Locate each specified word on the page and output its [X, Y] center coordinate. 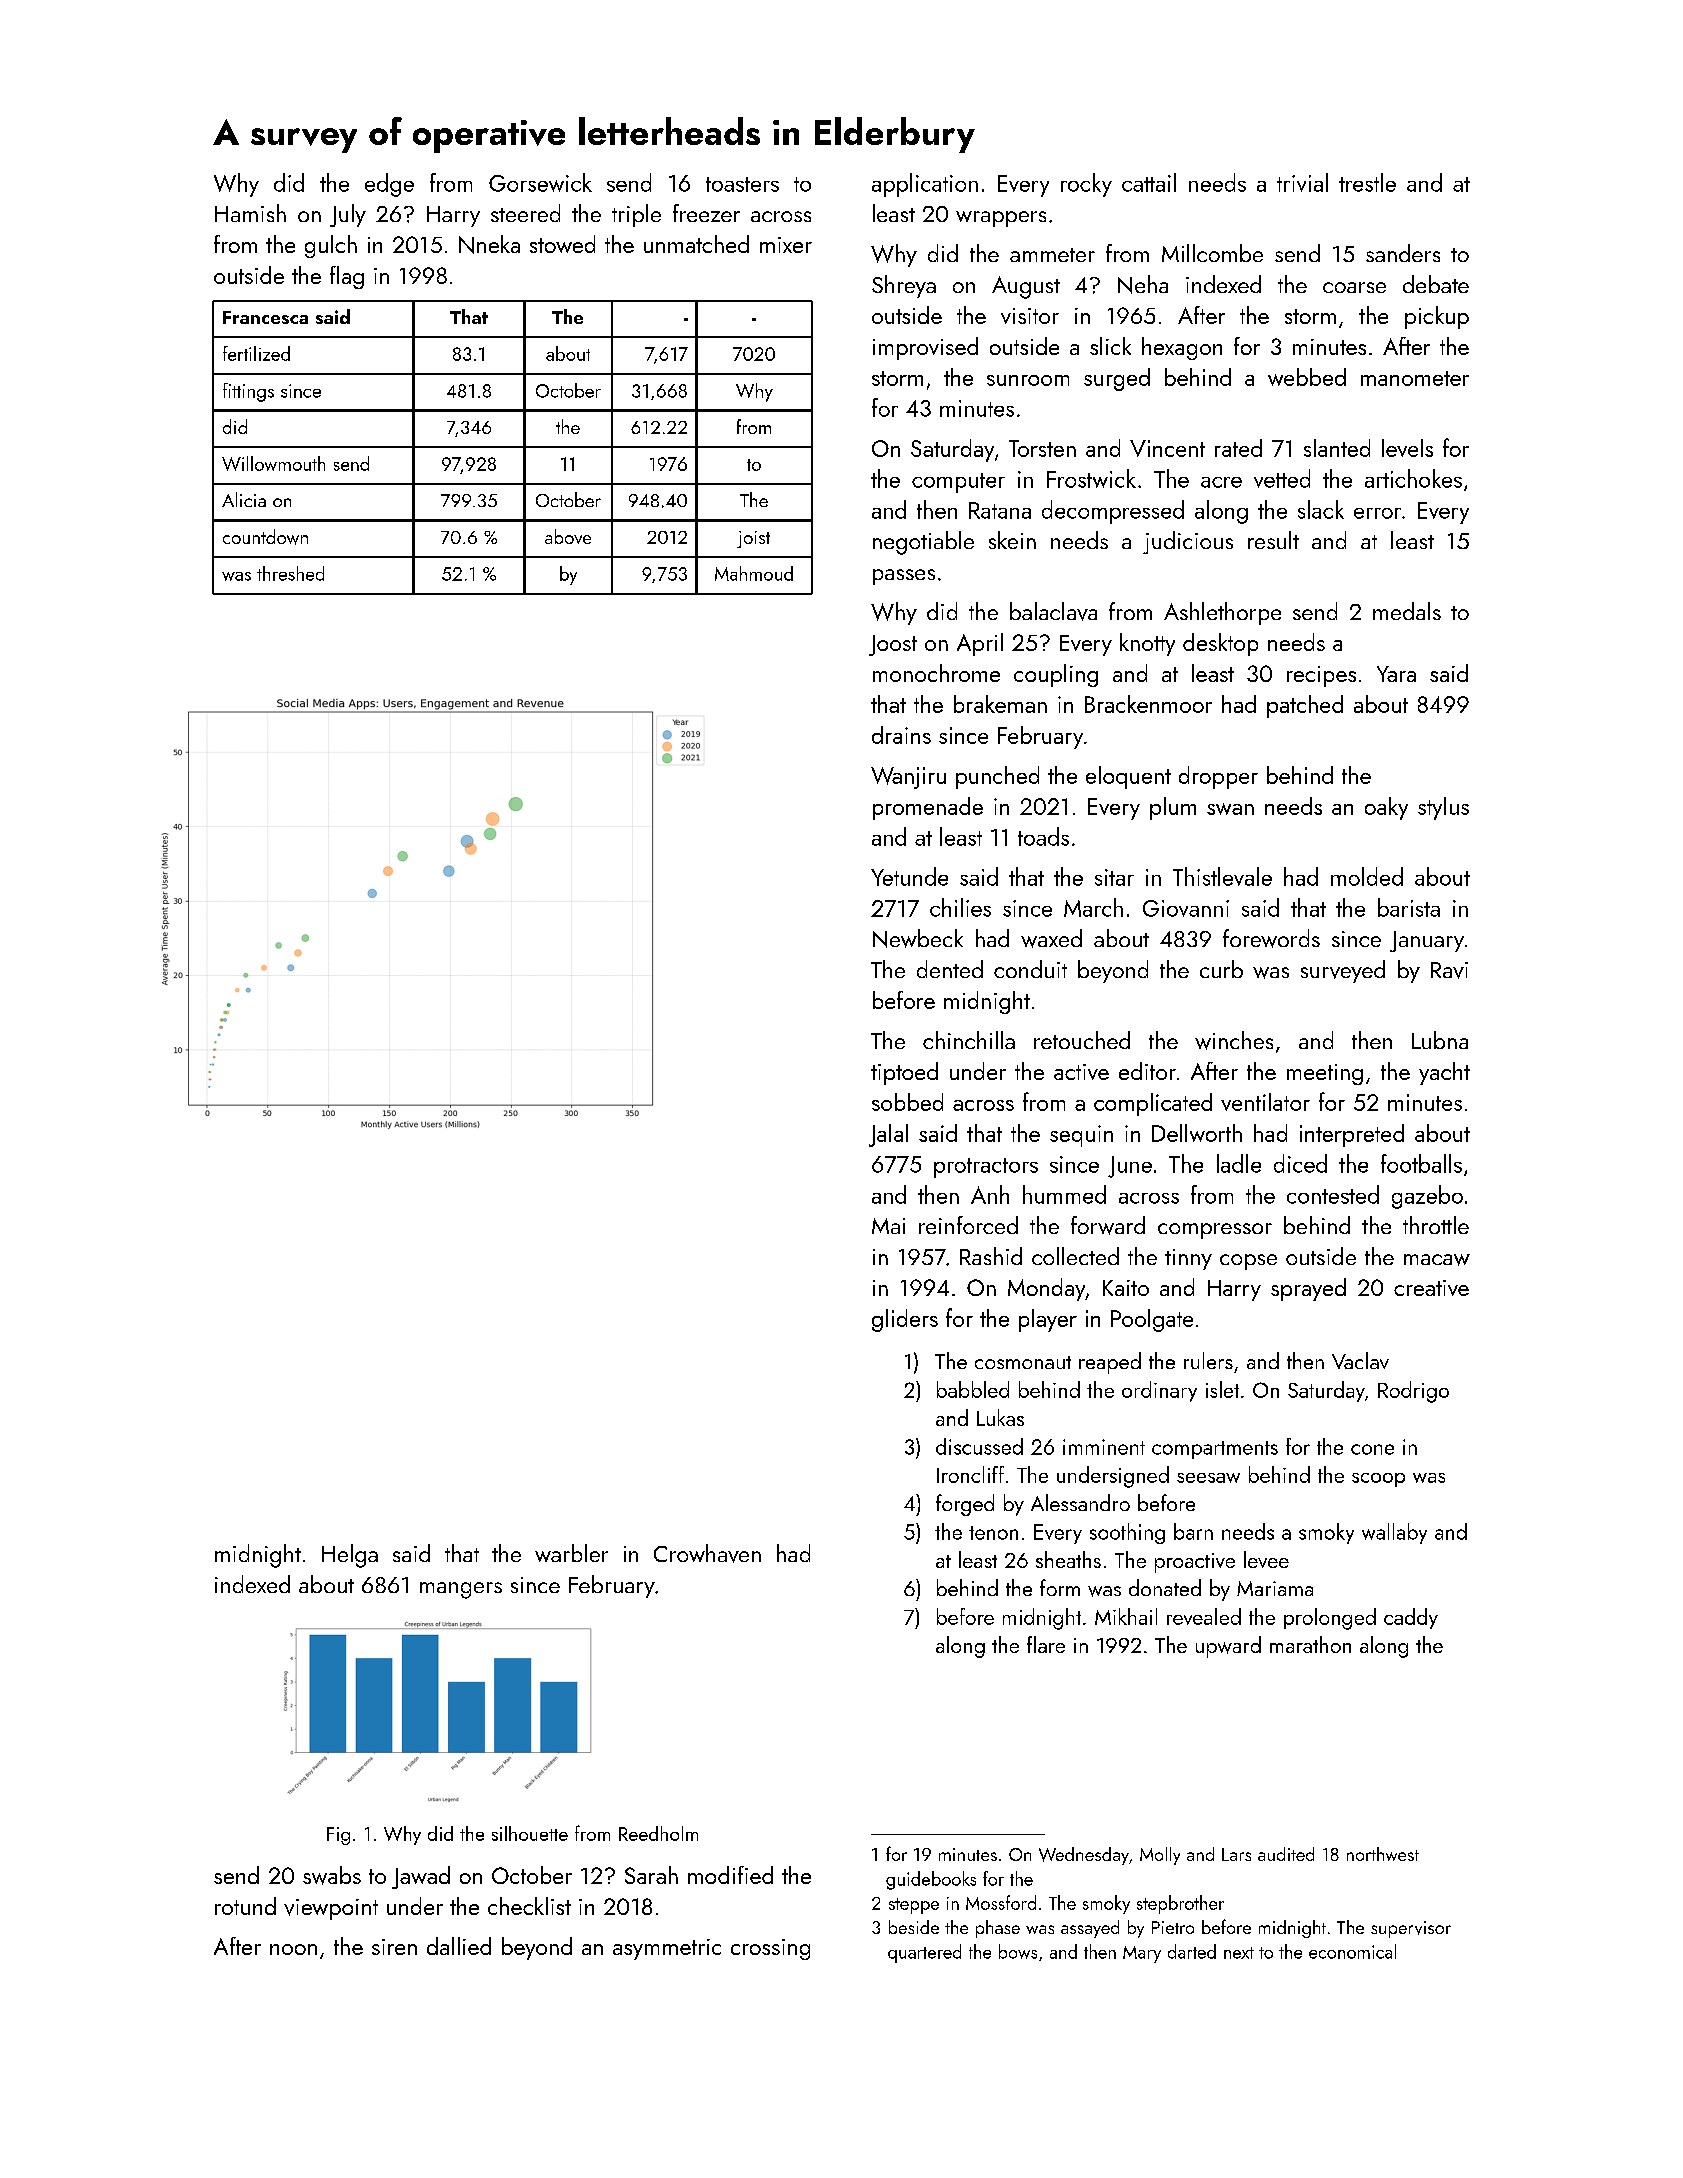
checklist [529, 1906]
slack [1321, 509]
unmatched [696, 244]
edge [389, 185]
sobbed [907, 1102]
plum [1173, 808]
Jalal [888, 1135]
